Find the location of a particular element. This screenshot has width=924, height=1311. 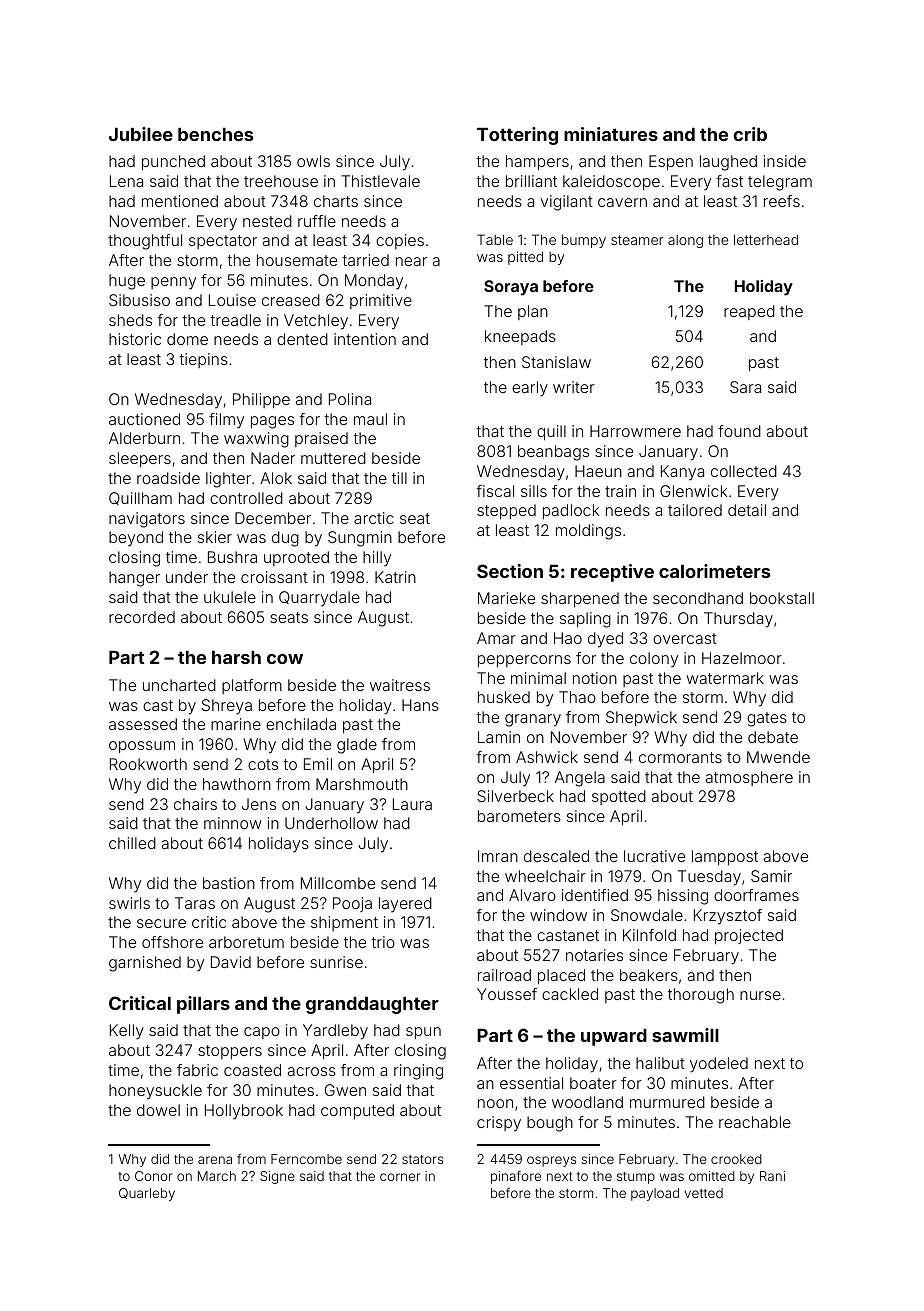

reefs is located at coordinates (782, 201).
